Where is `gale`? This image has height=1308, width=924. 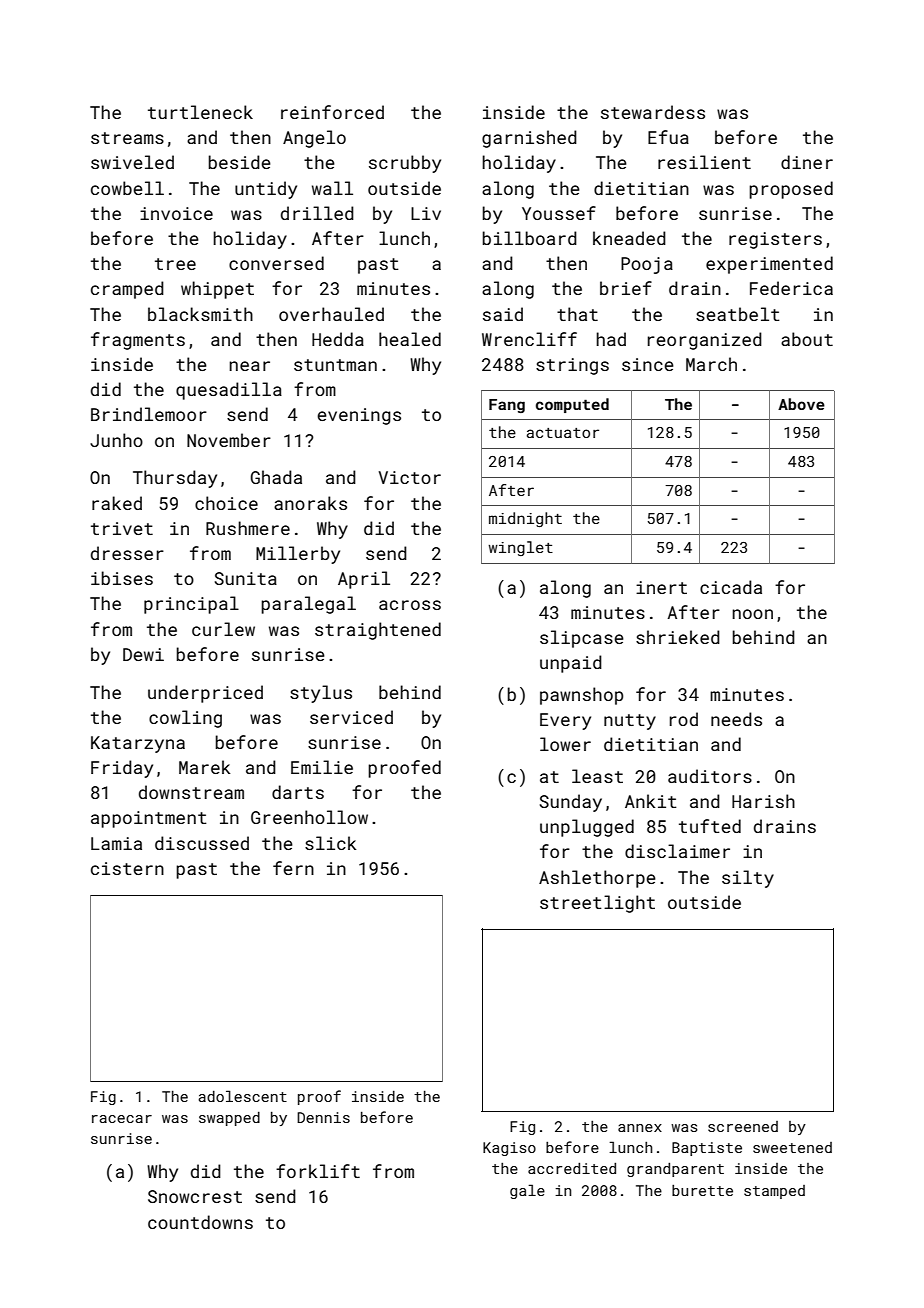
gale is located at coordinates (527, 1191).
